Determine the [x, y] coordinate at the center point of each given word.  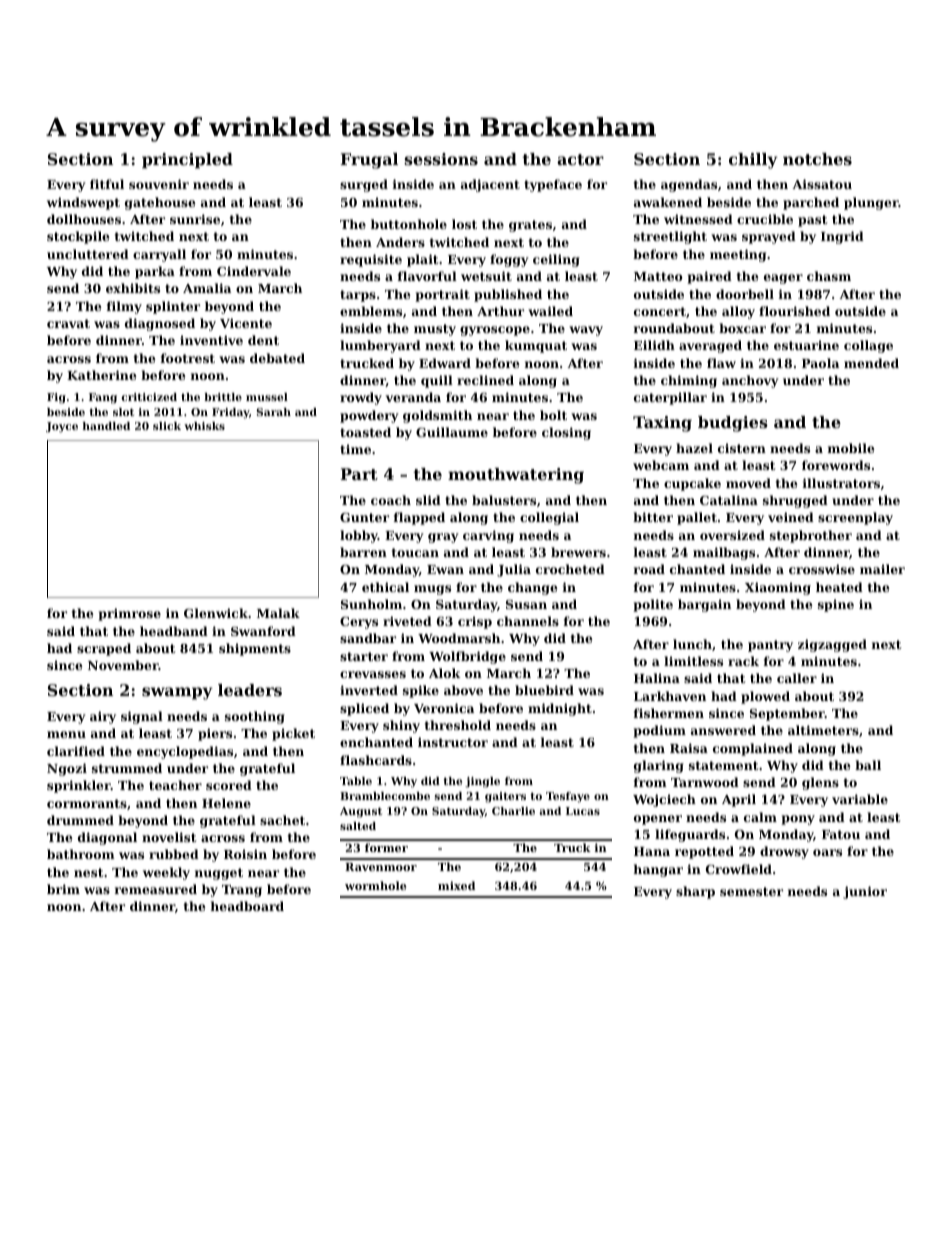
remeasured [156, 889]
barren [363, 552]
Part [359, 474]
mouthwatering [516, 476]
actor [580, 159]
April [739, 800]
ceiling [556, 260]
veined [791, 517]
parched [811, 203]
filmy [124, 307]
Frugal [369, 161]
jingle [482, 782]
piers [215, 734]
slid [428, 500]
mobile [851, 448]
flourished [794, 311]
